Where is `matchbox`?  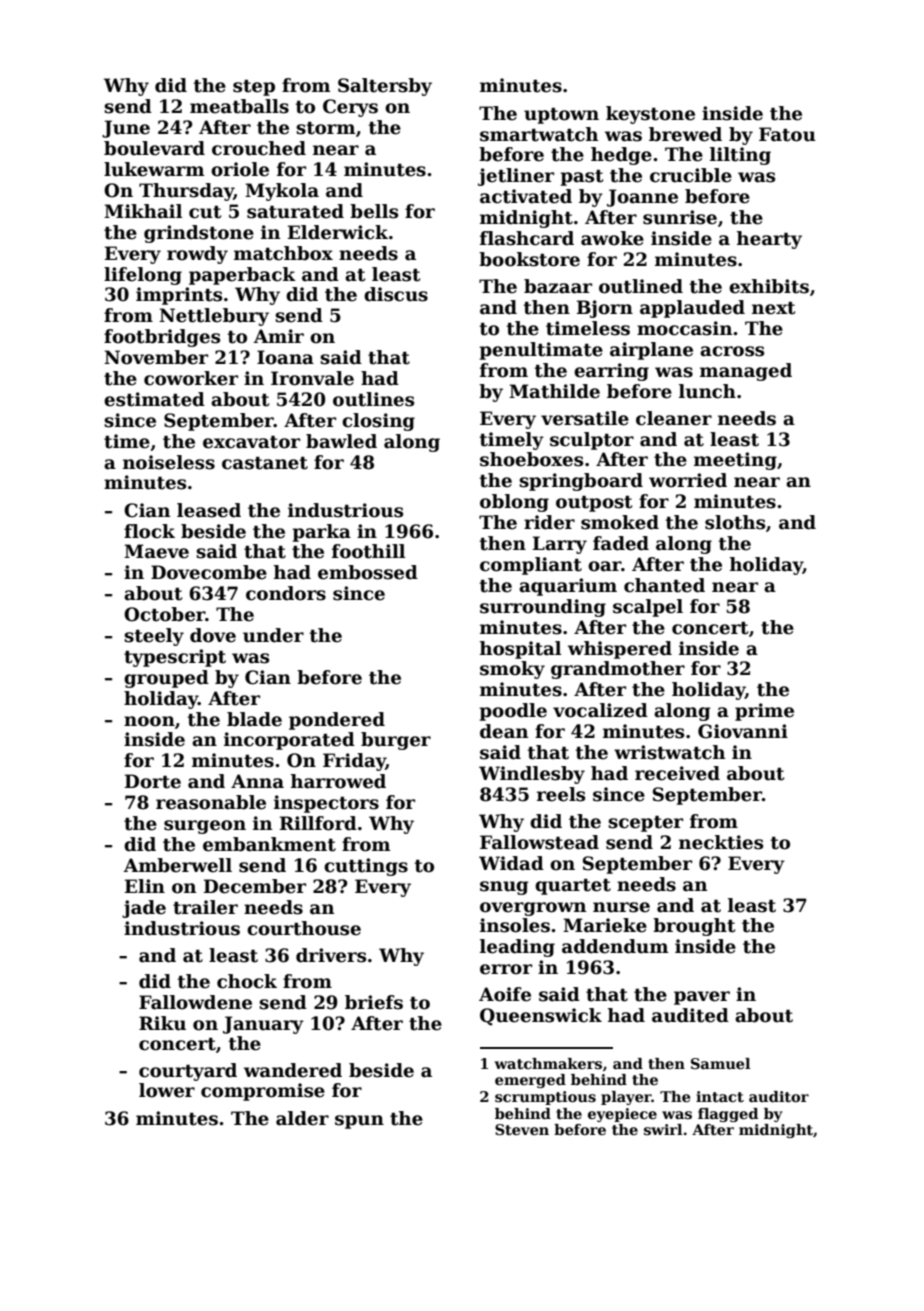
matchbox is located at coordinates (283, 253).
